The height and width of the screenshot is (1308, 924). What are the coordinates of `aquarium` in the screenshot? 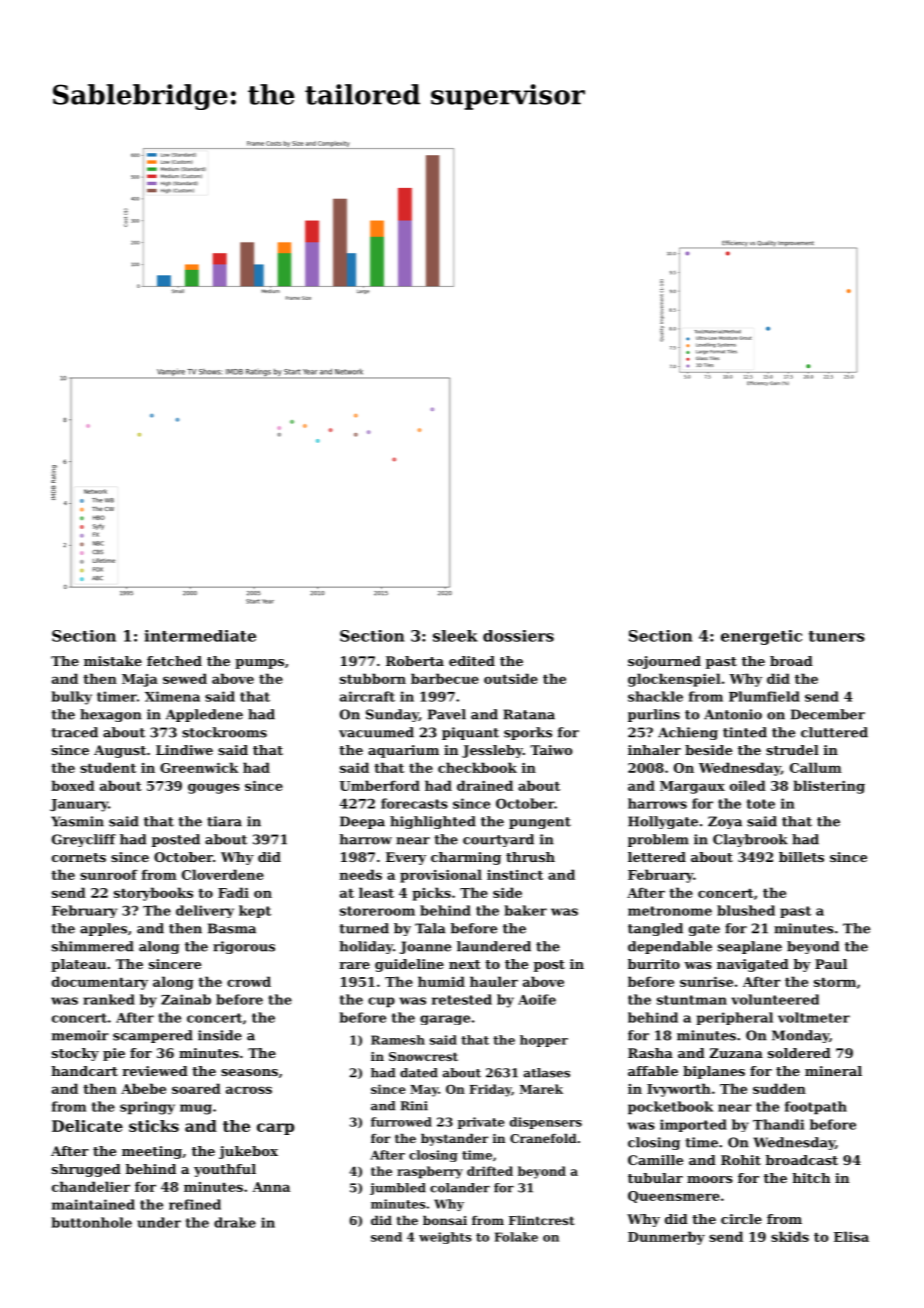 It's located at (403, 751).
